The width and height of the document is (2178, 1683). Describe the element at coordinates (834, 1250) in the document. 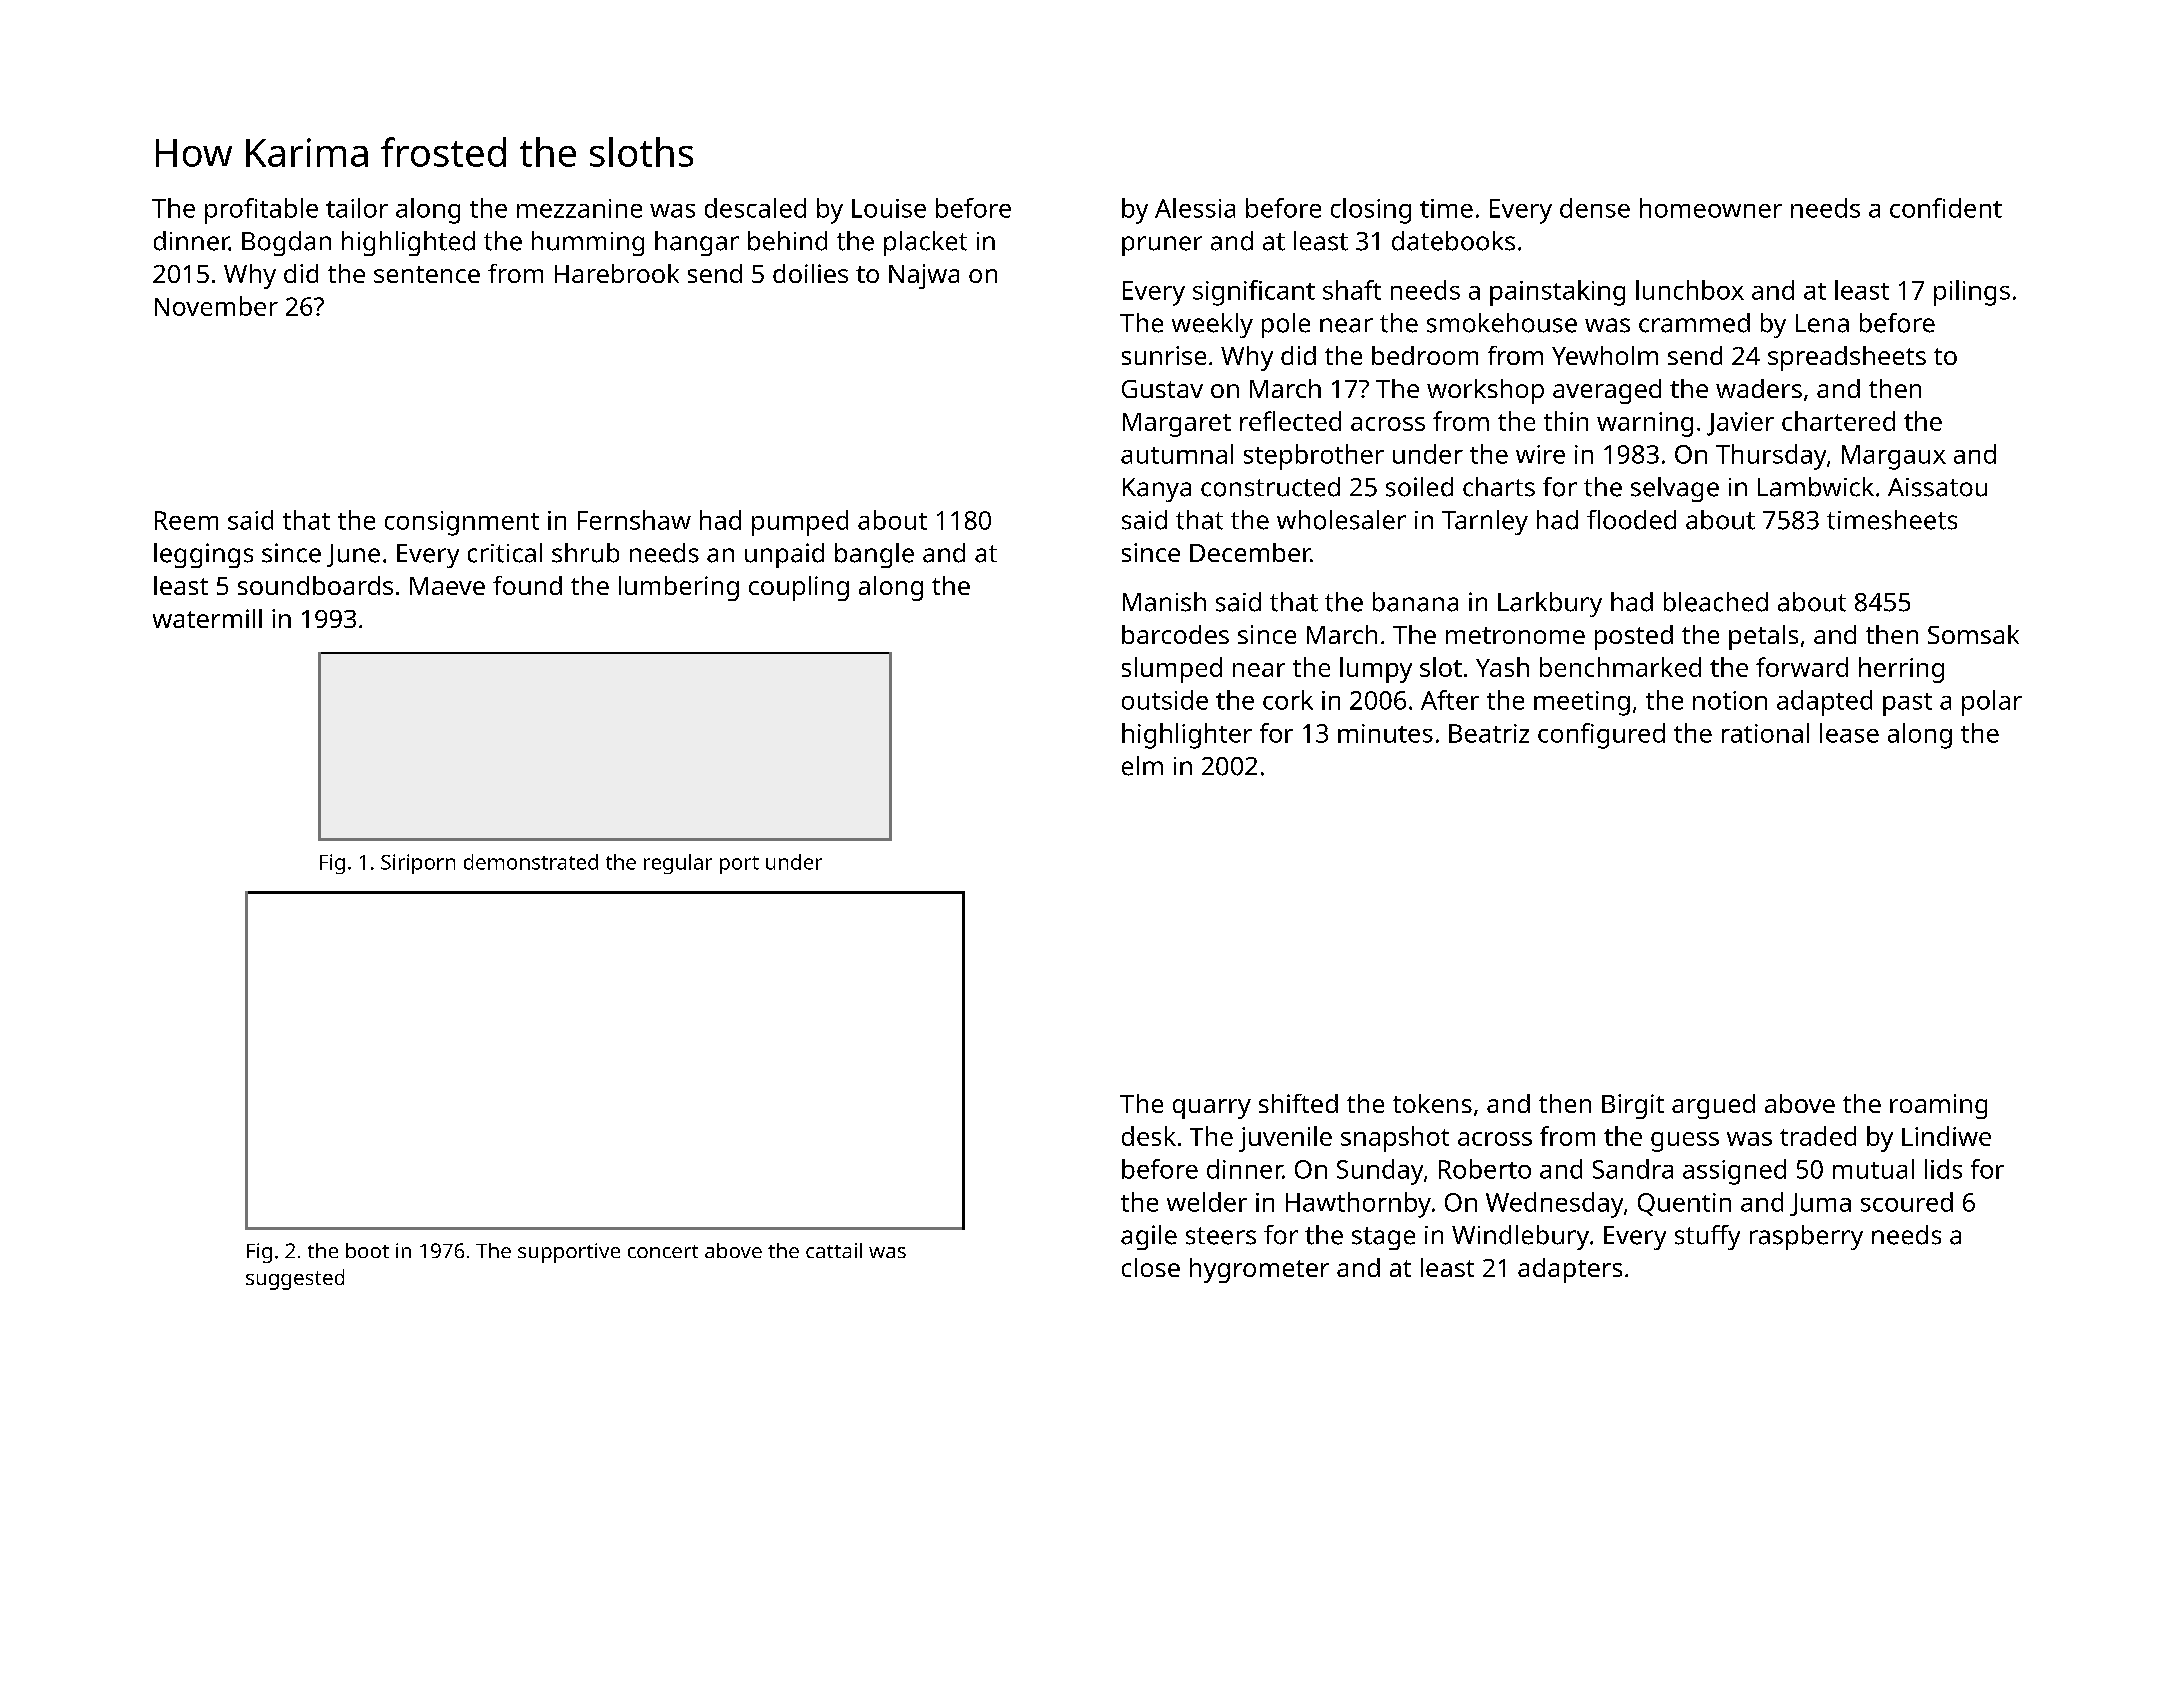

I see `cattail` at that location.
